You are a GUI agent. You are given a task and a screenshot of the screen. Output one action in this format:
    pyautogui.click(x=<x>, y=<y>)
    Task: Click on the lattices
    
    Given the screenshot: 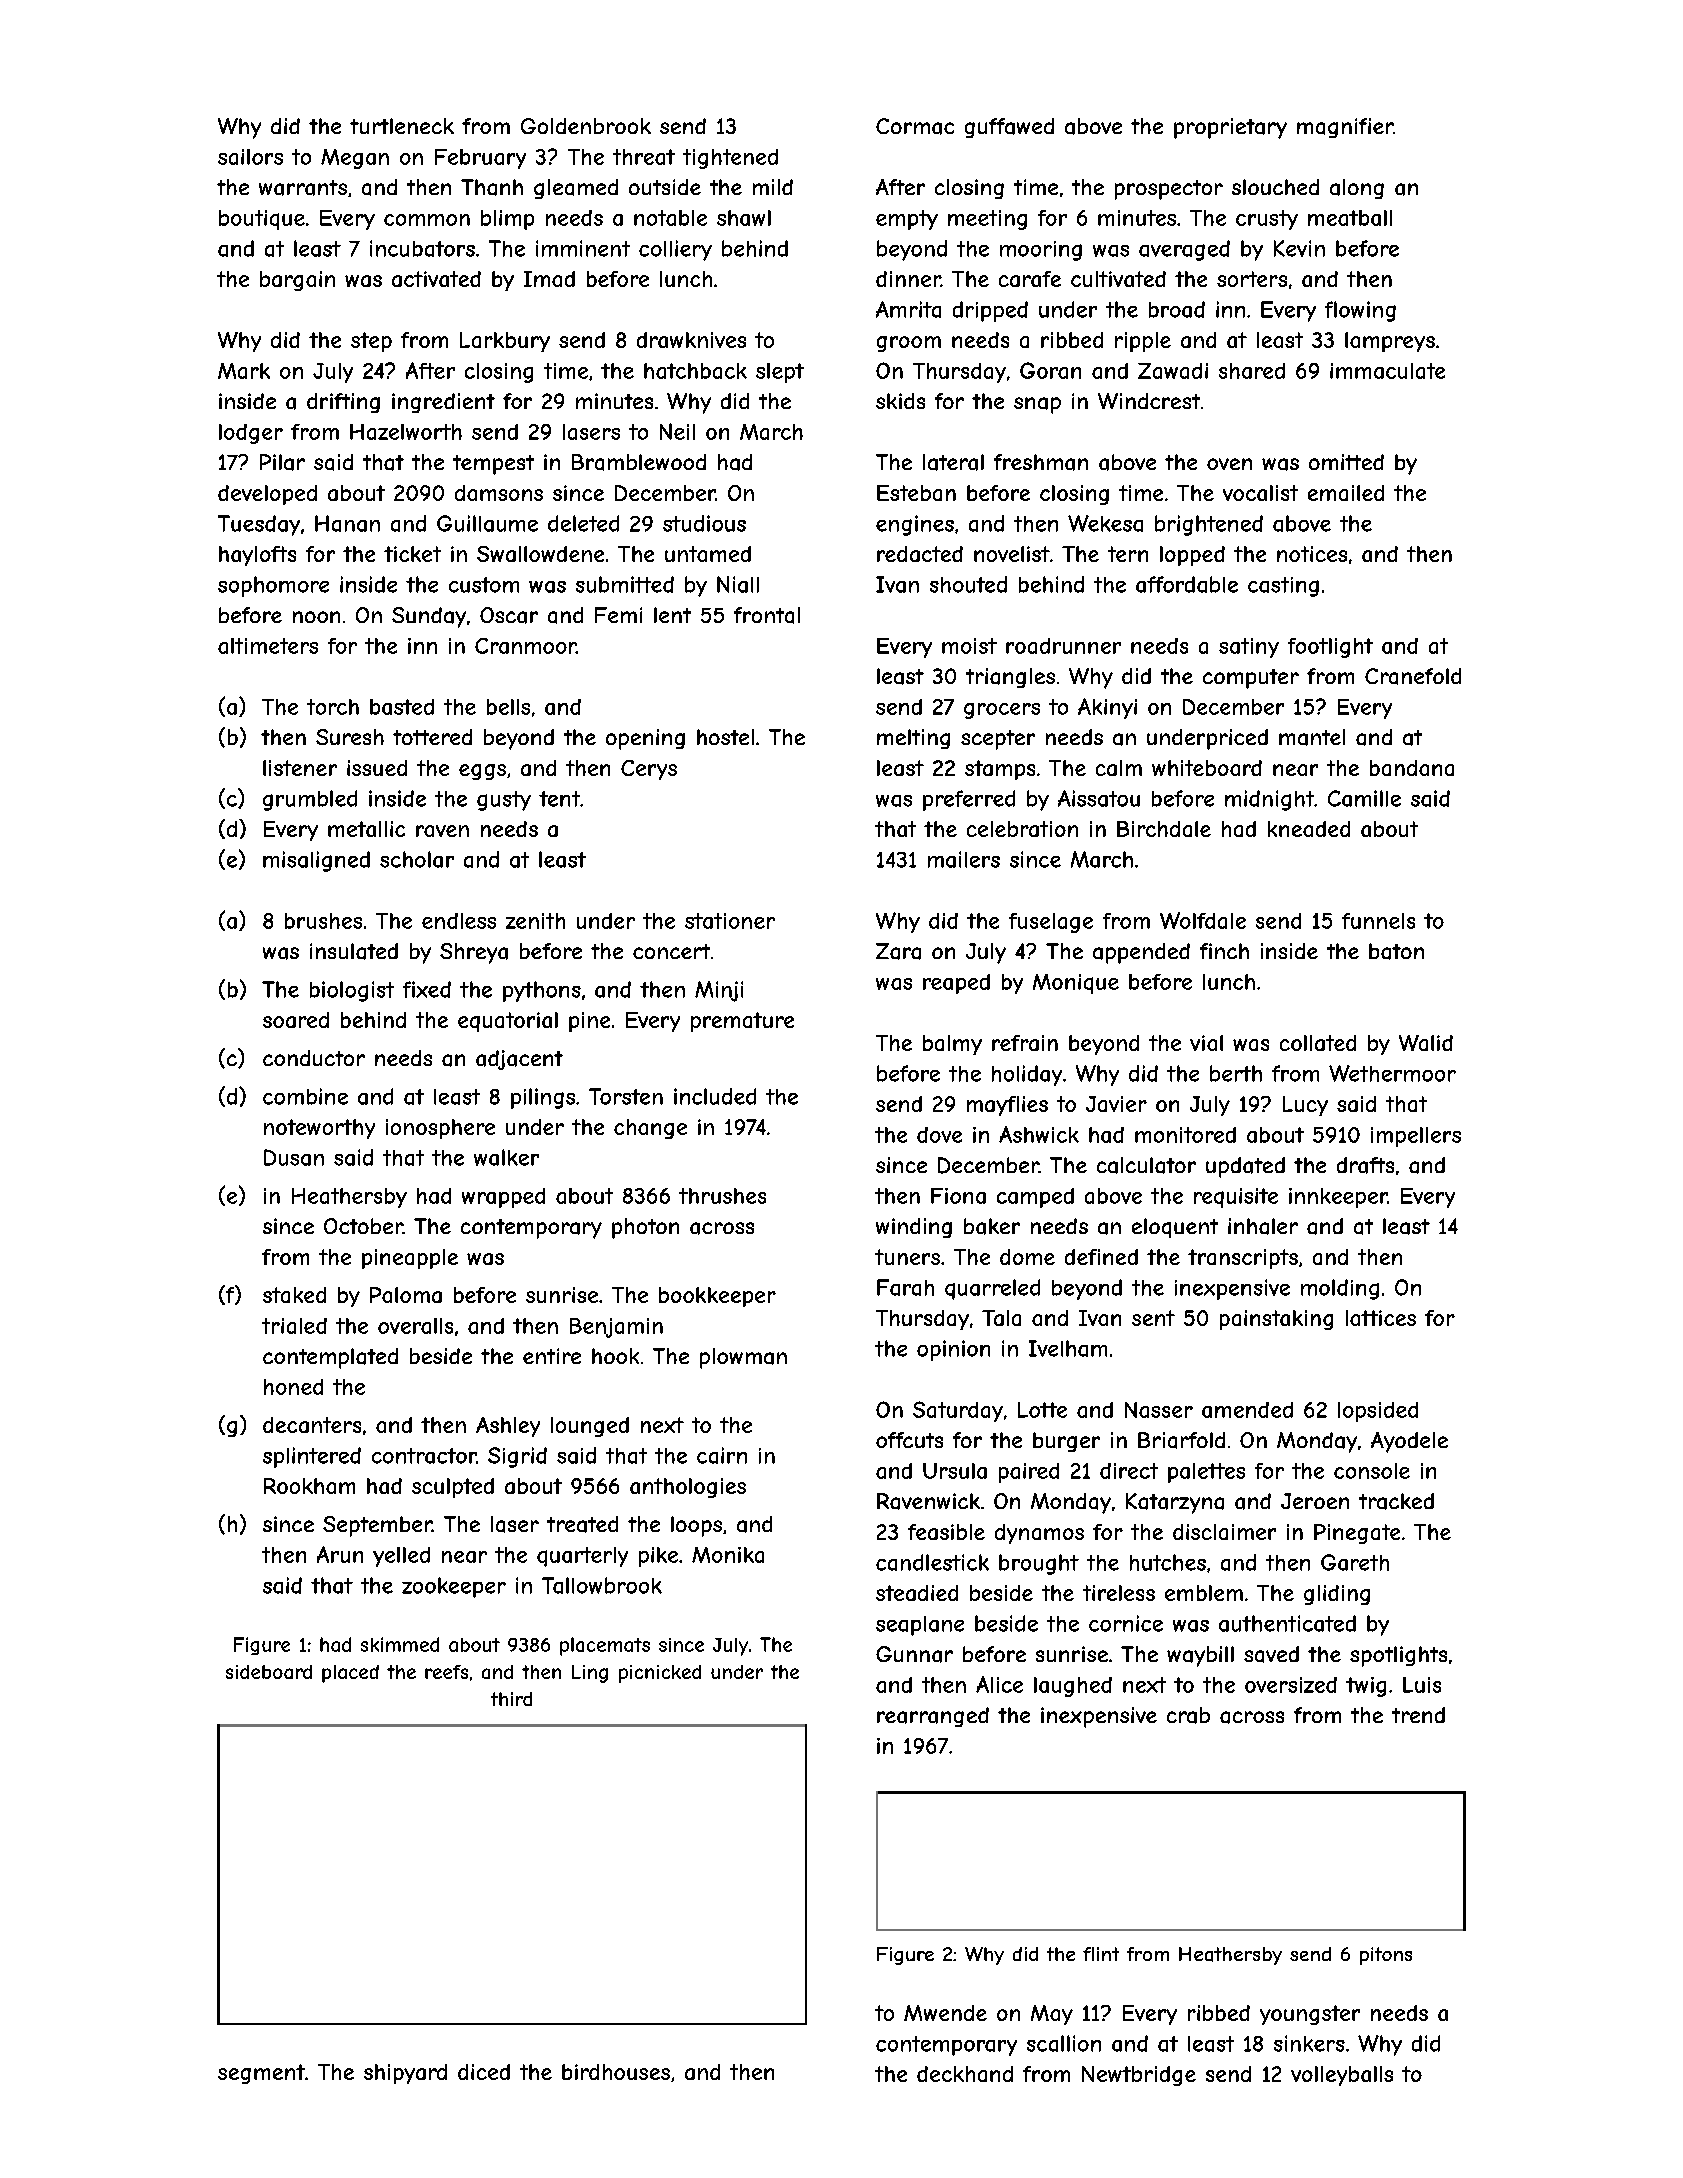 What is the action you would take?
    pyautogui.click(x=1381, y=1318)
